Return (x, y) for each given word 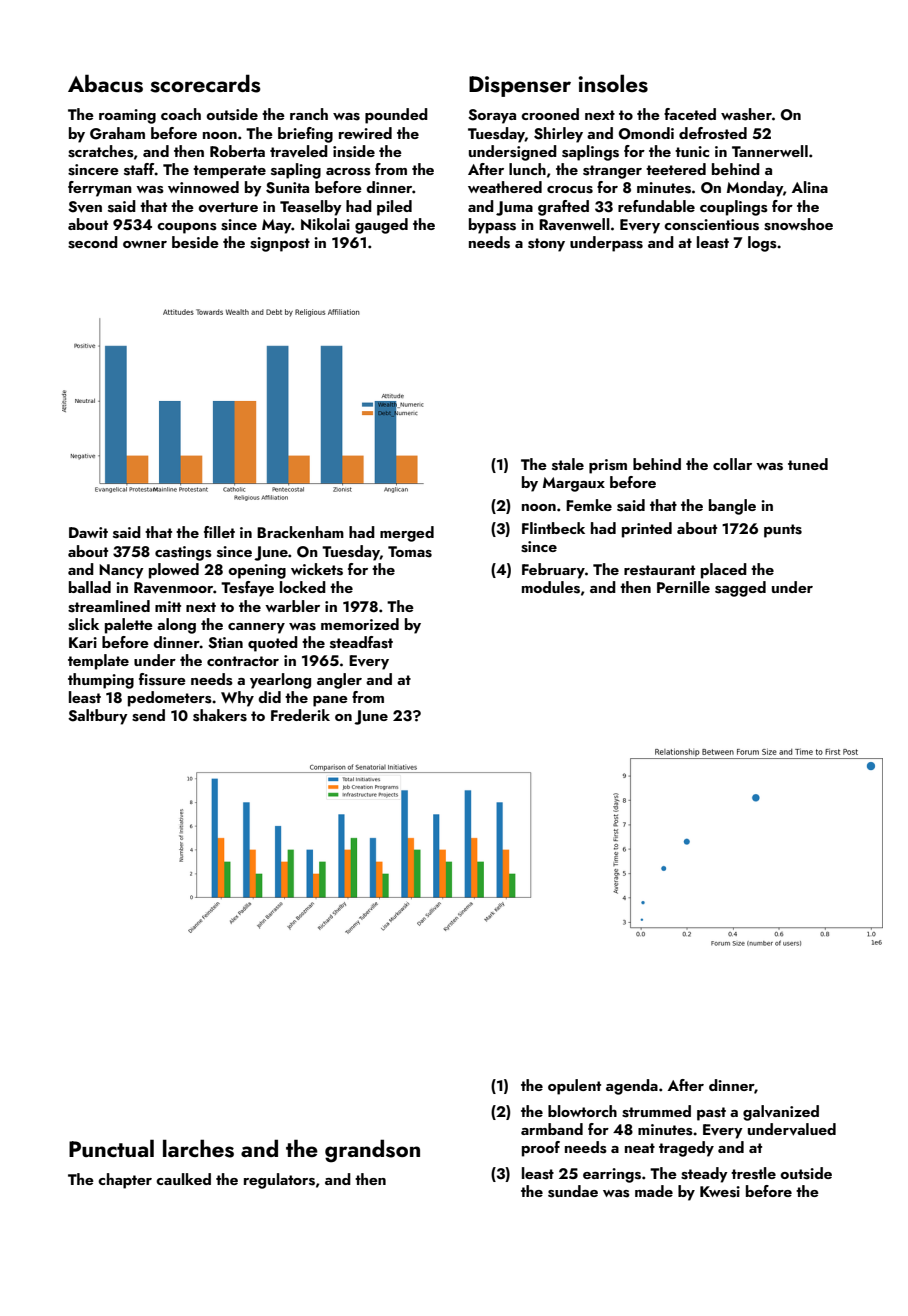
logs (762, 244)
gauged (381, 226)
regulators (279, 1181)
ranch (309, 114)
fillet (219, 532)
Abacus (105, 83)
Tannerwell (770, 151)
